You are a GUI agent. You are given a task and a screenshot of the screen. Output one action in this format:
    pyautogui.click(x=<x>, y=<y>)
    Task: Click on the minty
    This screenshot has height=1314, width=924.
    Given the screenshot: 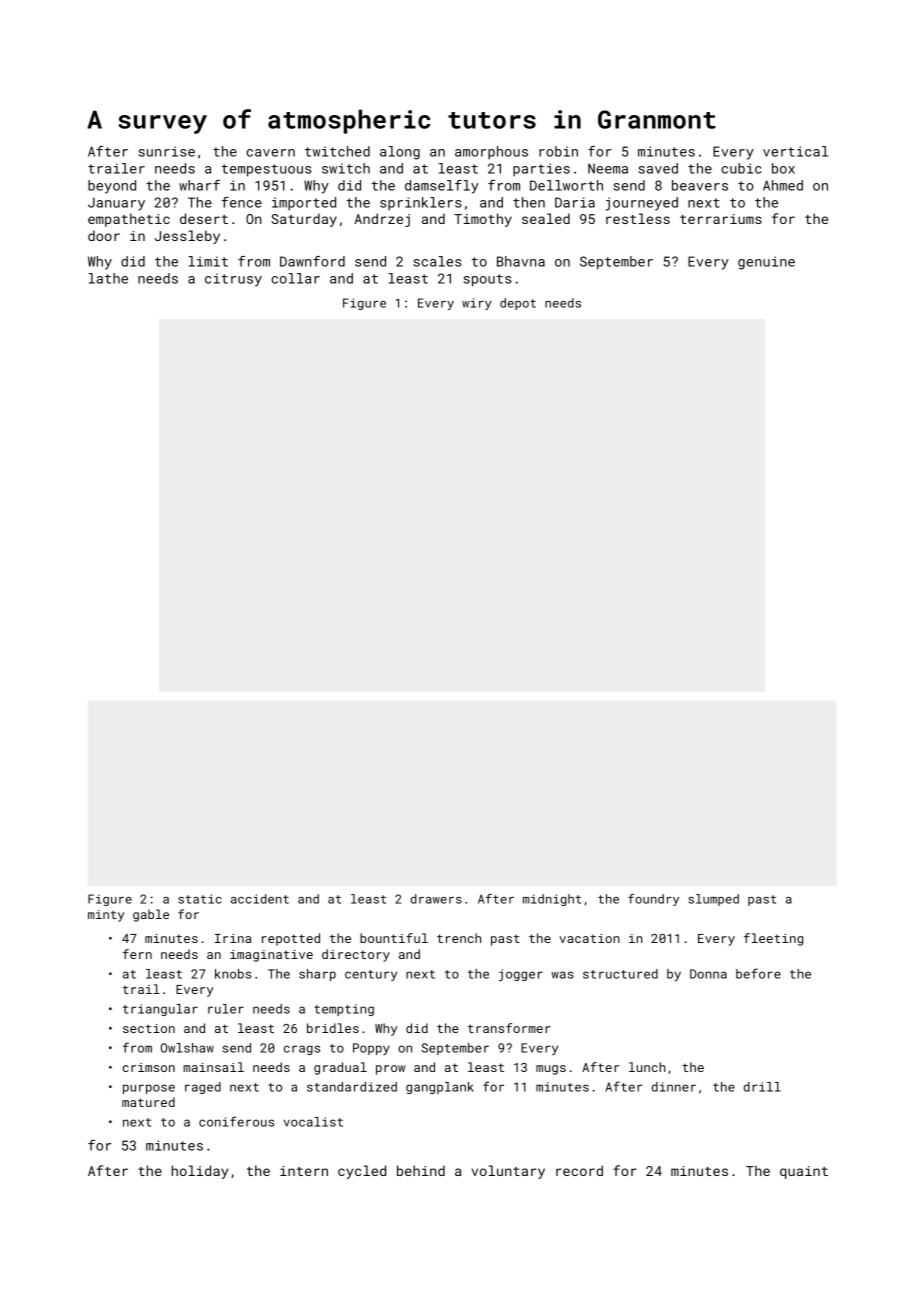 What is the action you would take?
    pyautogui.click(x=106, y=916)
